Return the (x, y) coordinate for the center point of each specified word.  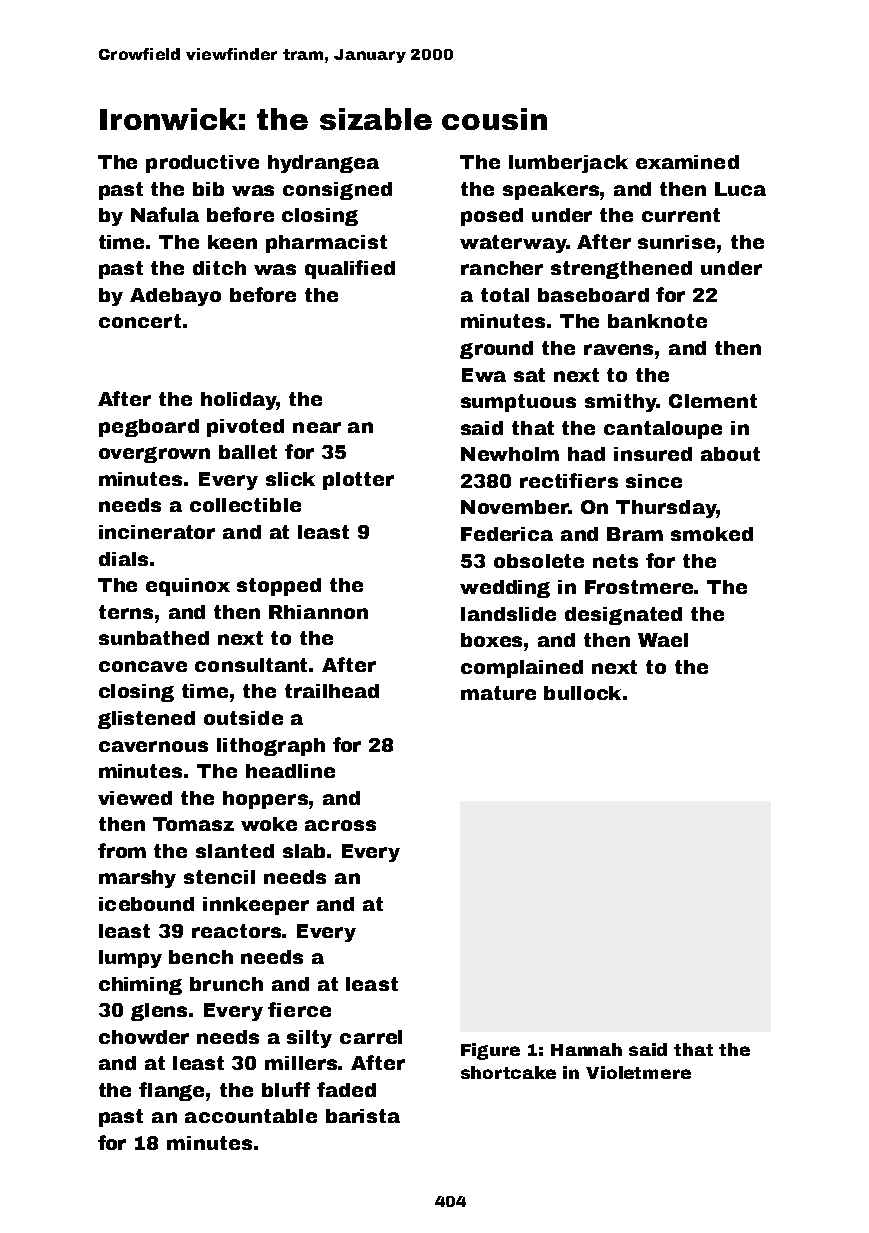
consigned (337, 191)
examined (687, 162)
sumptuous (518, 403)
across (340, 825)
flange (173, 1091)
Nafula (165, 214)
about (730, 454)
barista (363, 1116)
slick (290, 479)
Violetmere (638, 1072)
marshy (137, 879)
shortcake (508, 1072)
